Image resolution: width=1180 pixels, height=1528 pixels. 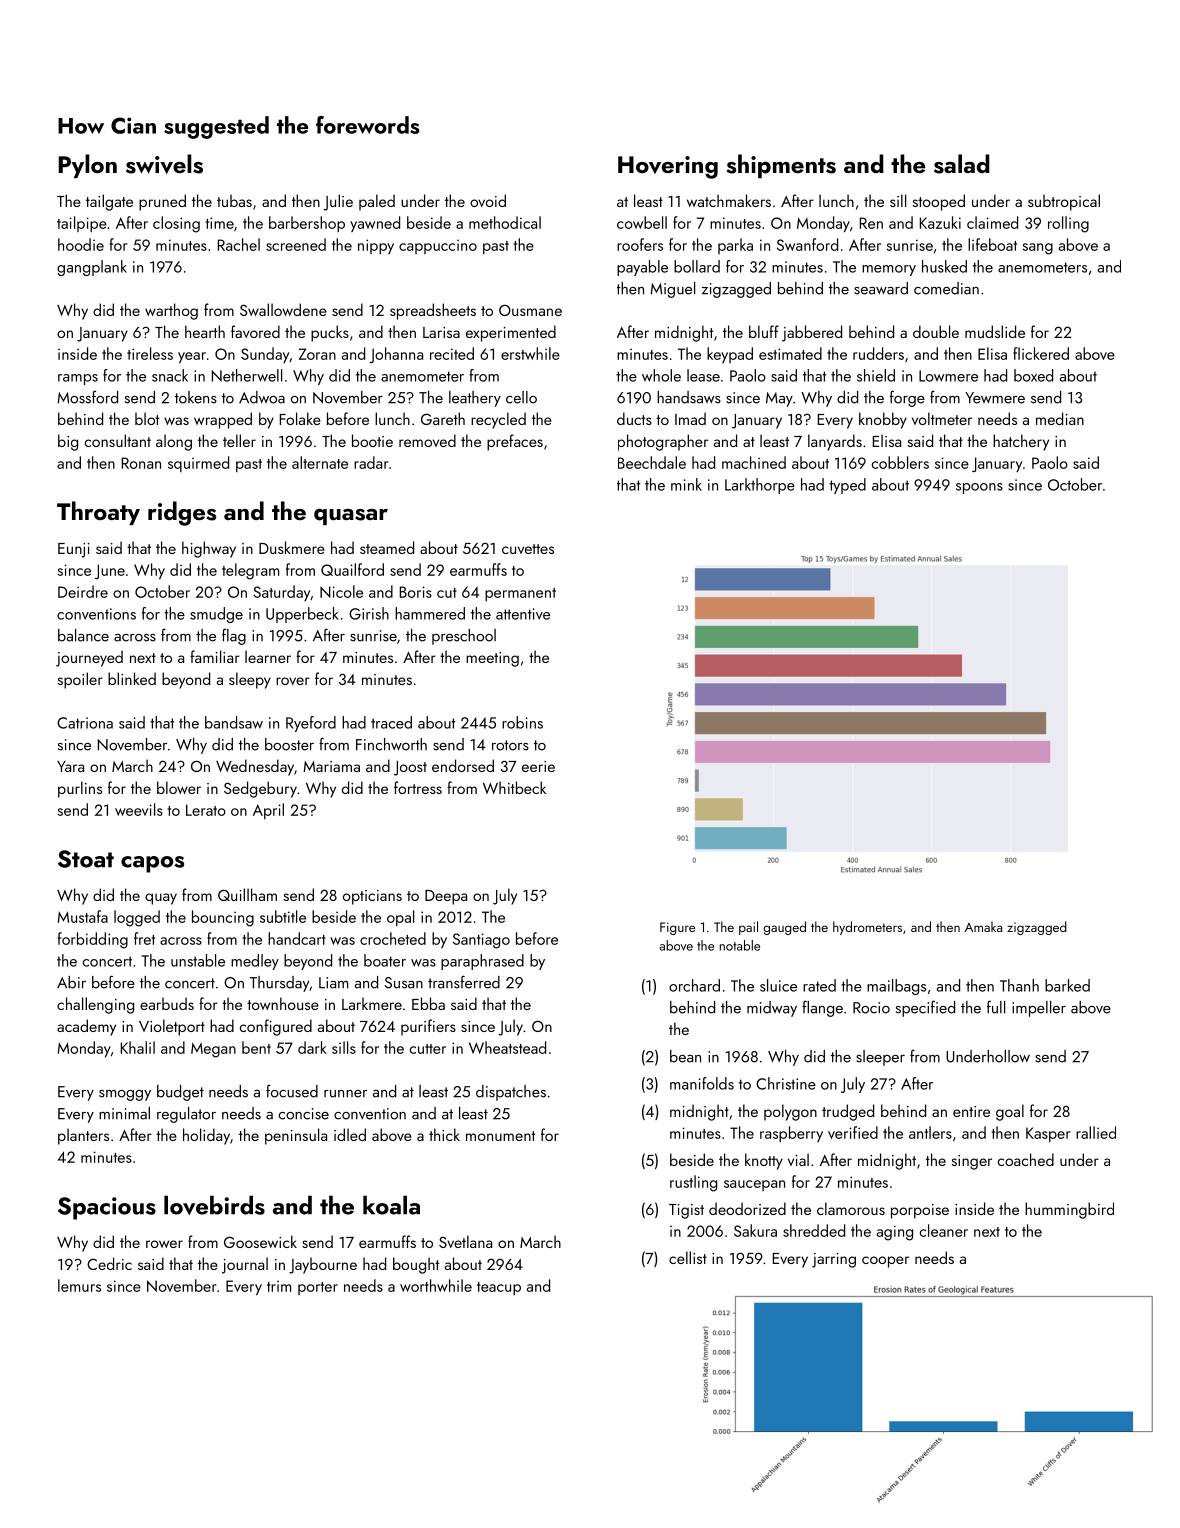 I want to click on methodical, so click(x=505, y=222).
